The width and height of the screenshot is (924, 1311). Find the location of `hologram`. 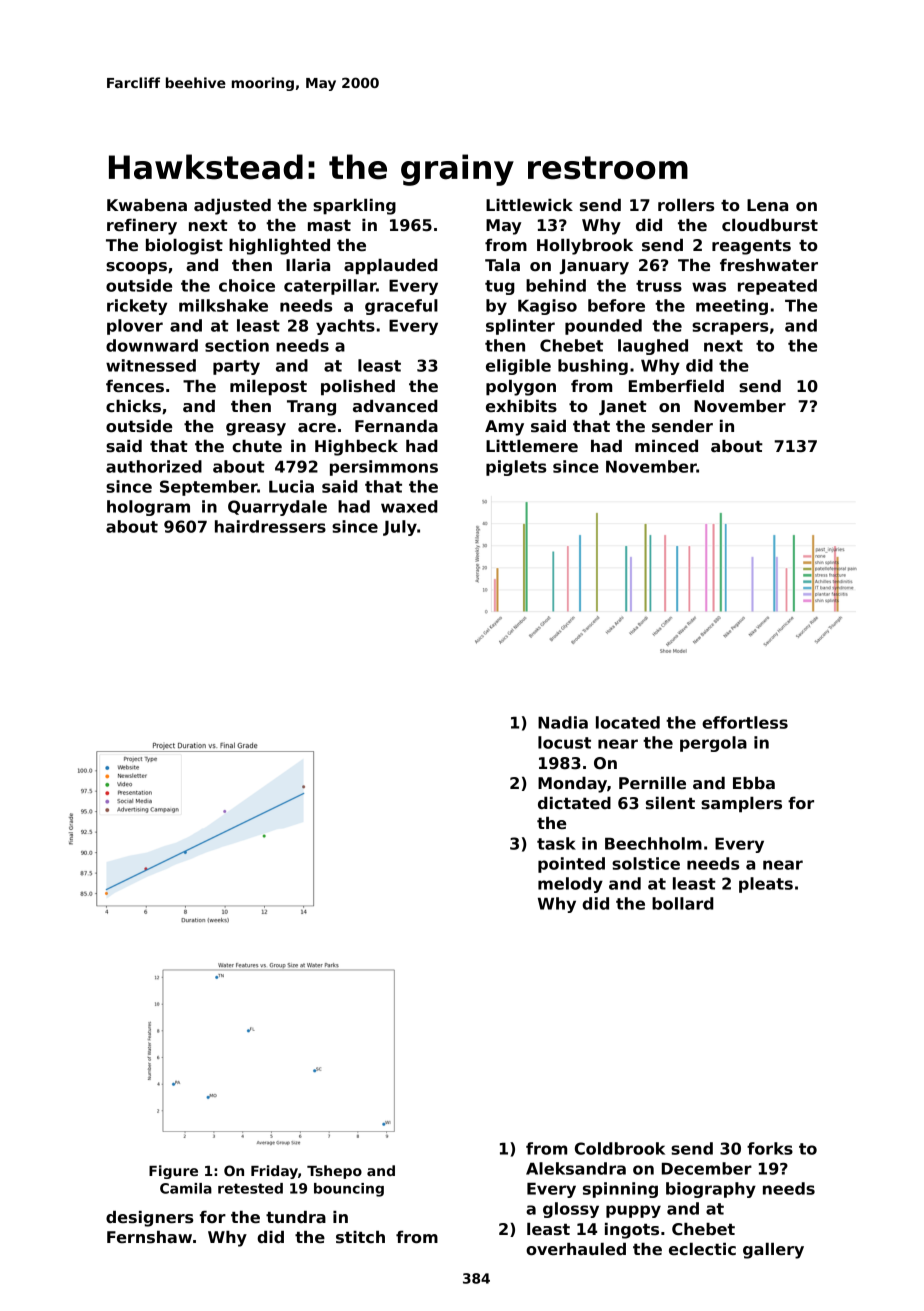

hologram is located at coordinates (148, 508).
